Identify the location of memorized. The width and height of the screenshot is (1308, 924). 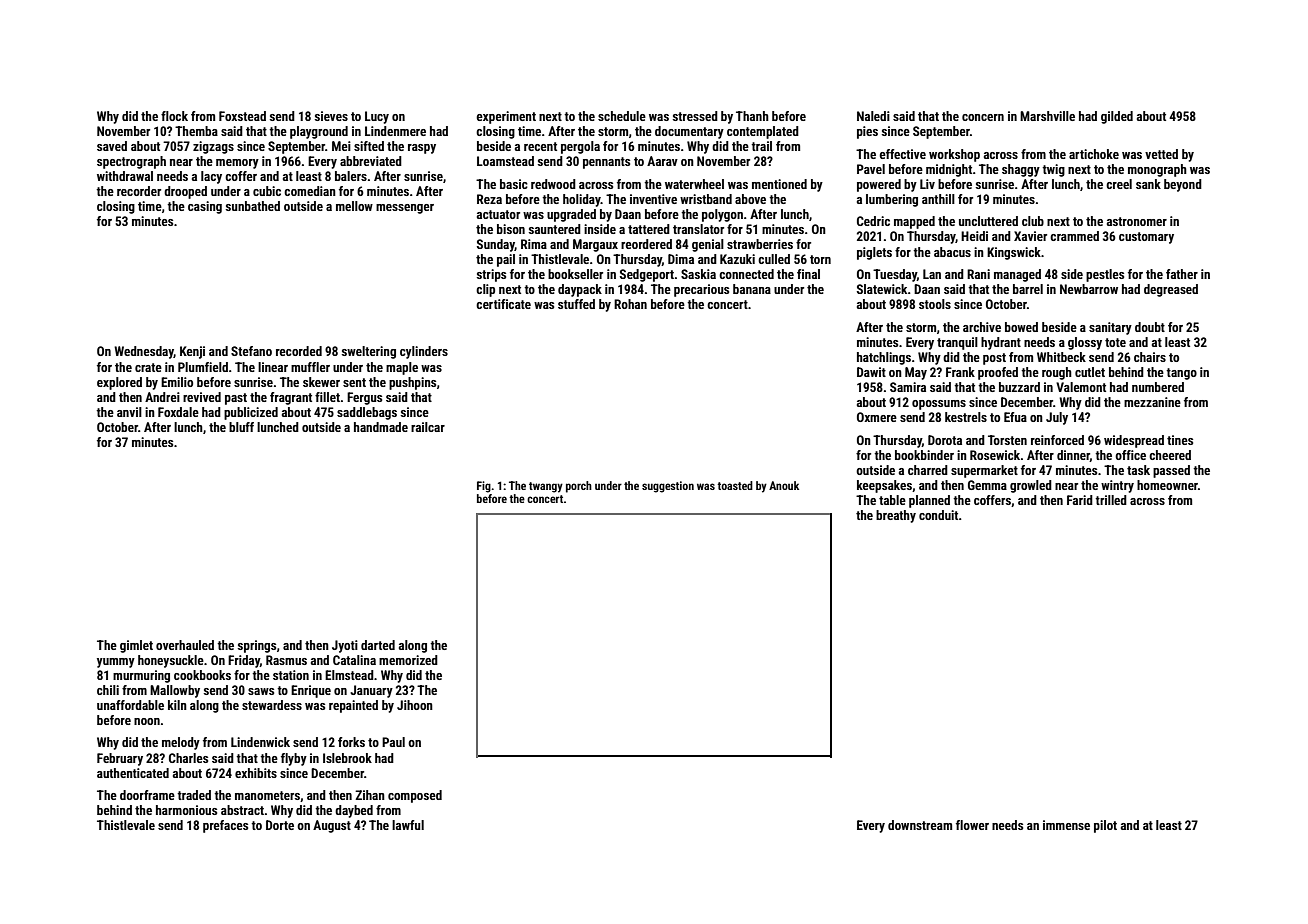
(408, 660).
